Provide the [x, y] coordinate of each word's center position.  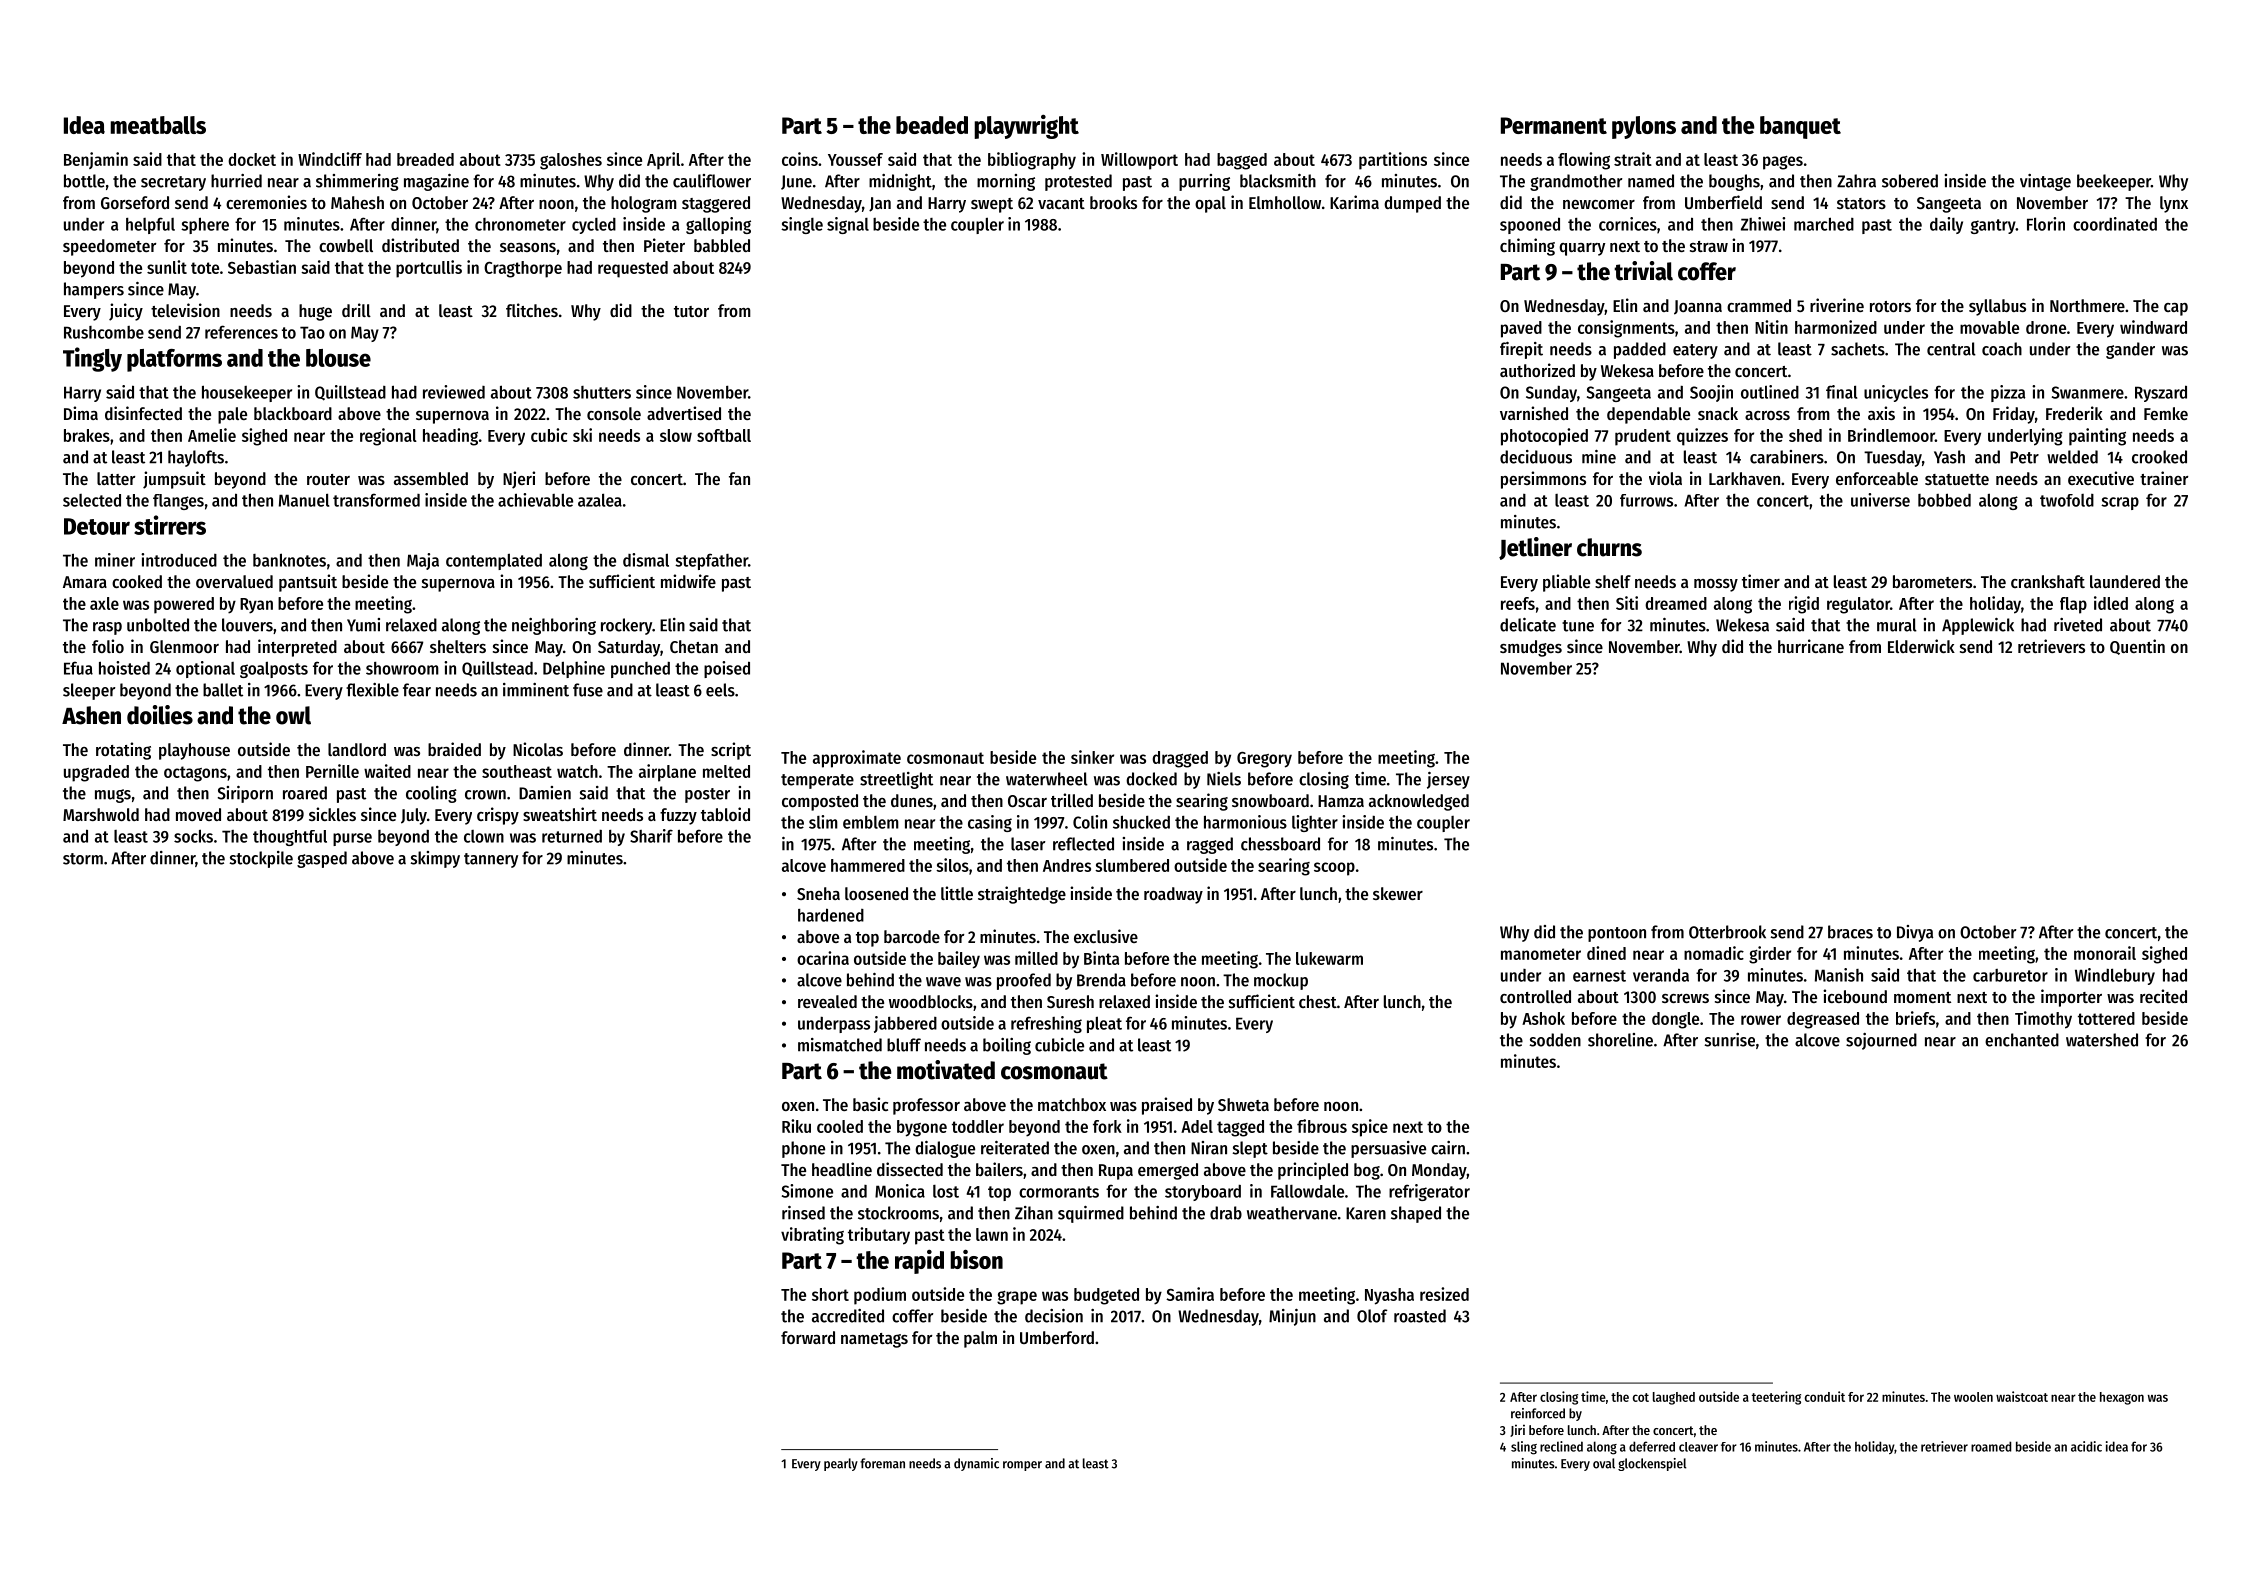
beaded [932, 125]
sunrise [1730, 1040]
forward [808, 1337]
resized [1444, 1294]
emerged [1168, 1171]
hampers [94, 290]
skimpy [435, 859]
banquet [1800, 127]
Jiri [1517, 1430]
